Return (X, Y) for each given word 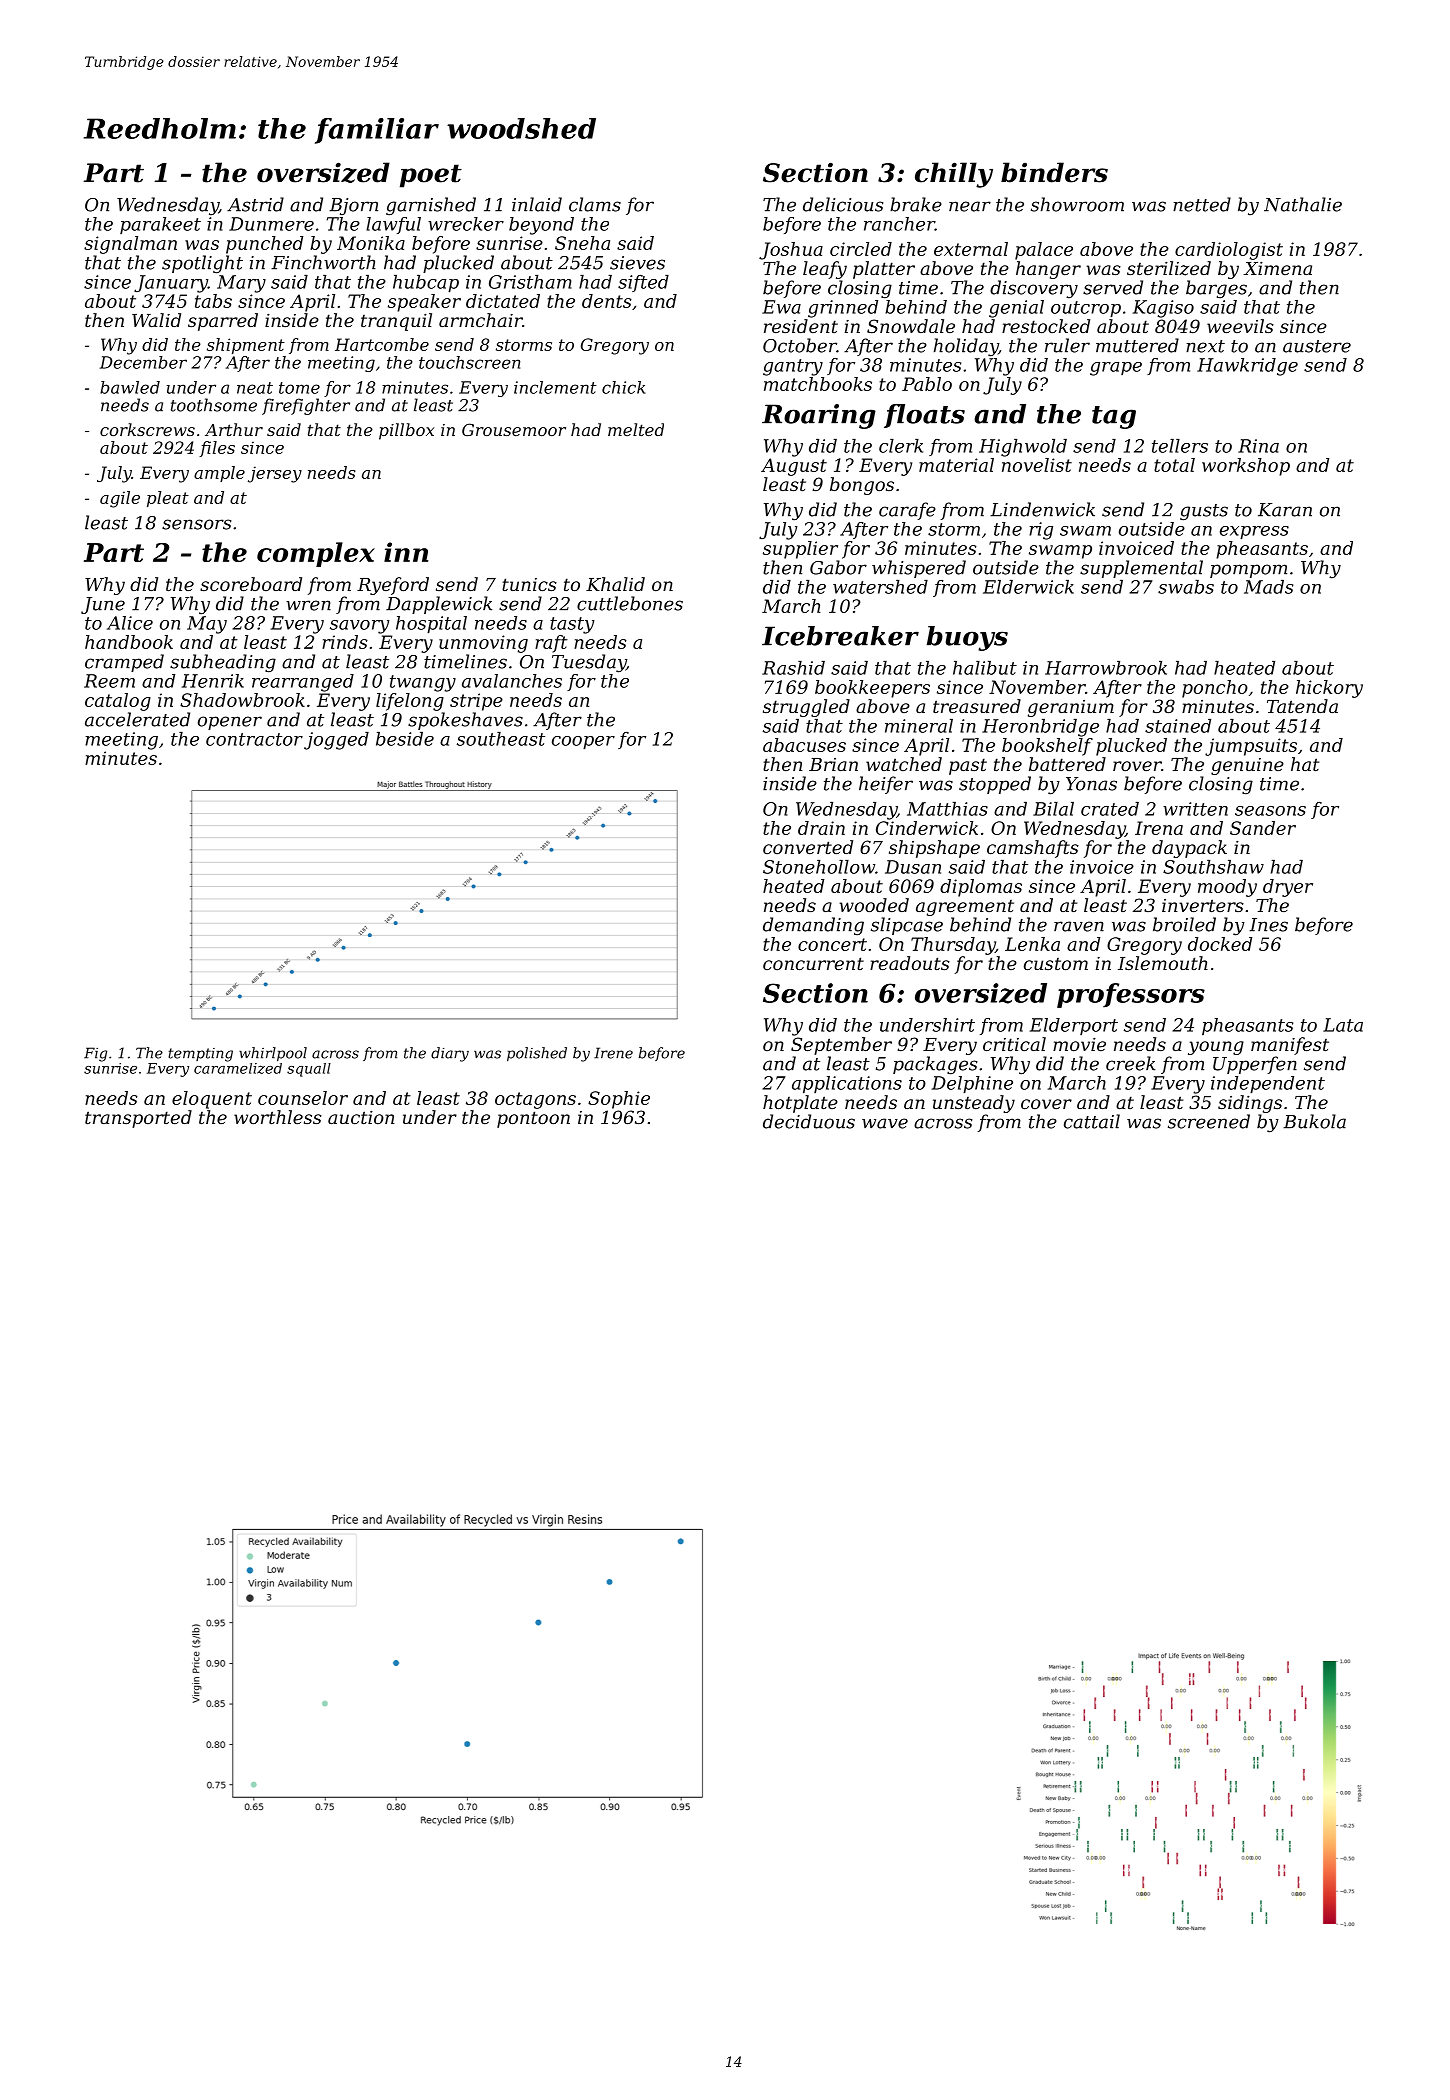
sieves (637, 263)
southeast (501, 739)
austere (1317, 346)
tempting (200, 1055)
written (1195, 809)
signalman (130, 245)
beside (405, 739)
